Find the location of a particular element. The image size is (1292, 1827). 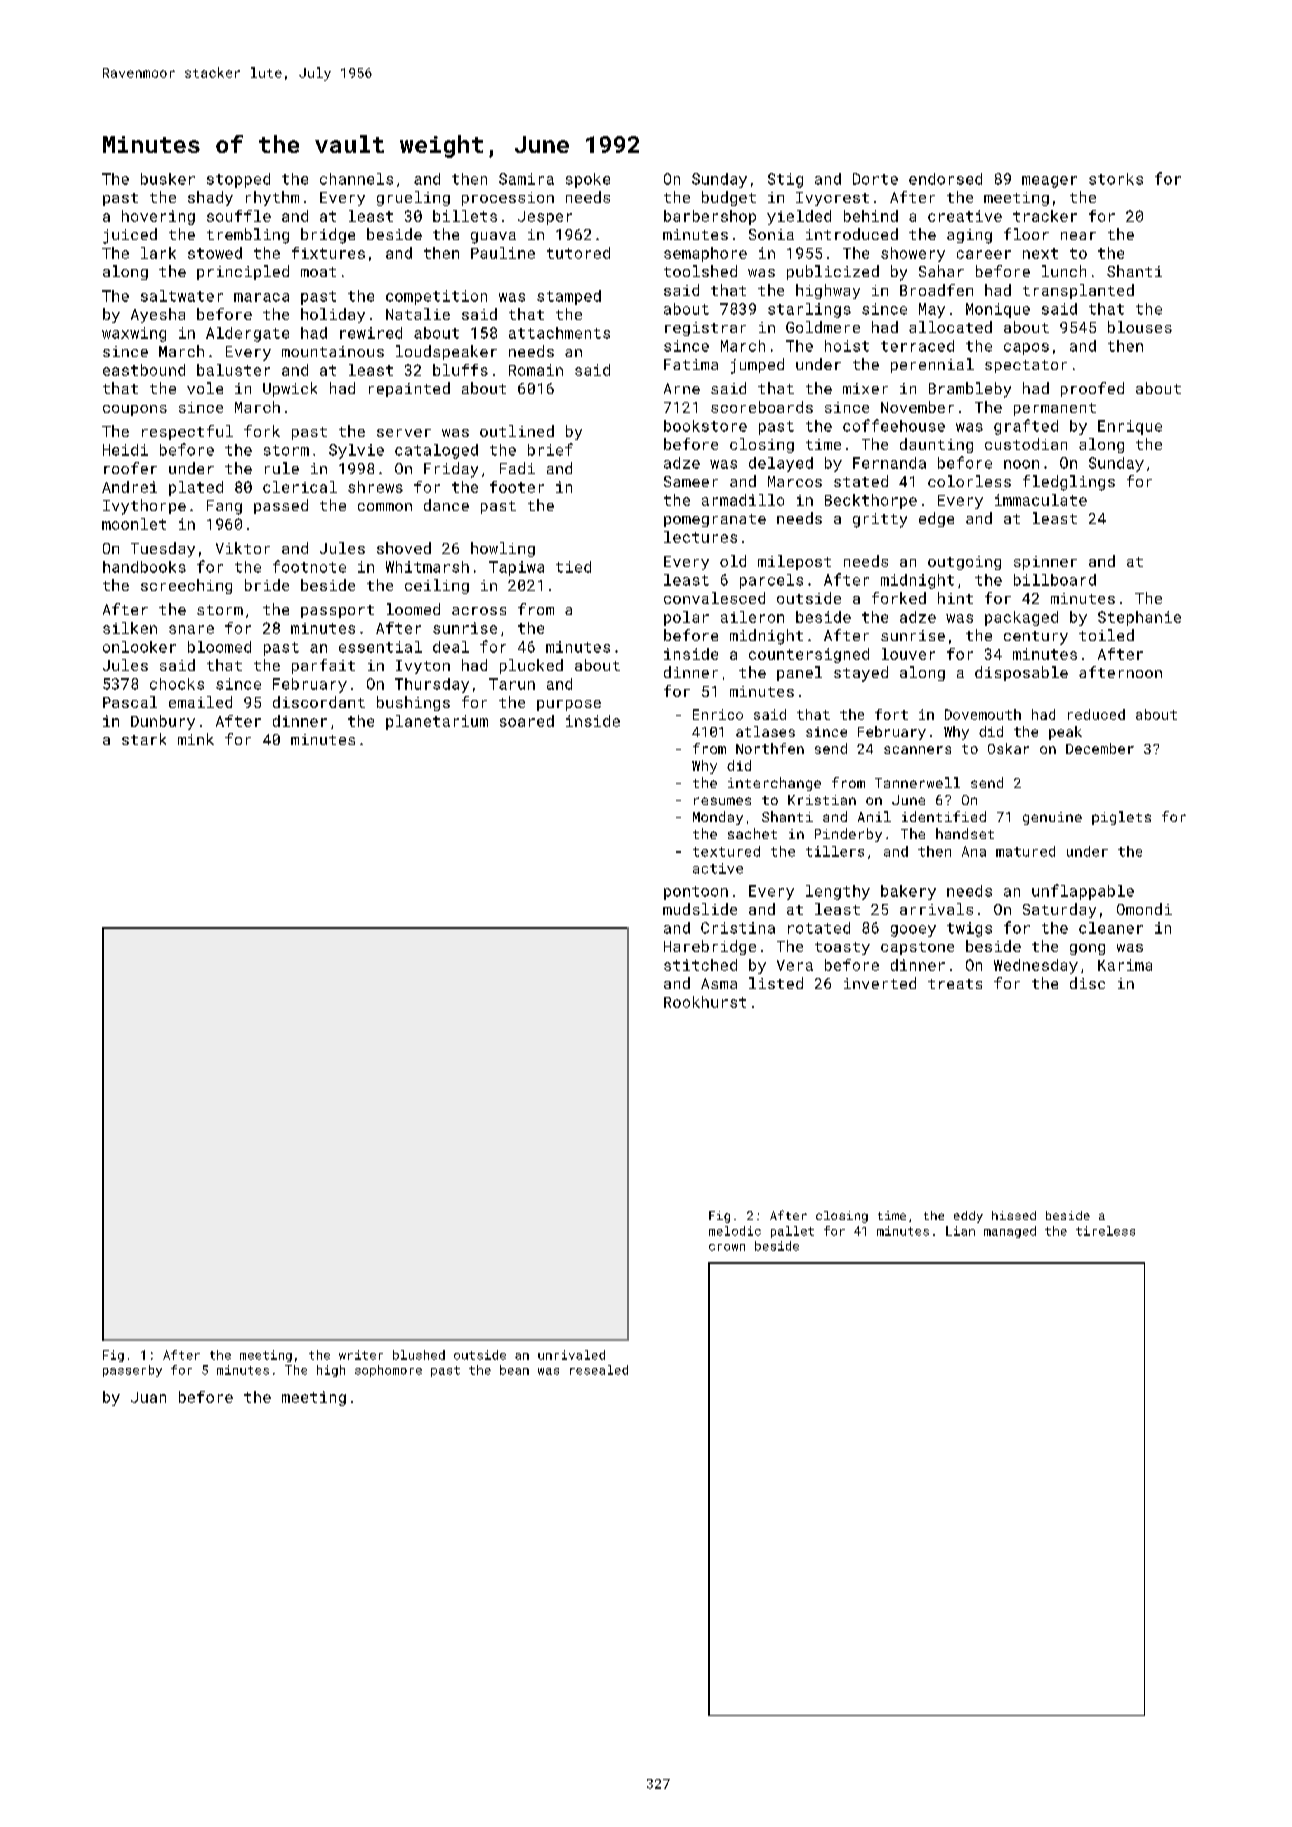

passerby is located at coordinates (132, 1371).
